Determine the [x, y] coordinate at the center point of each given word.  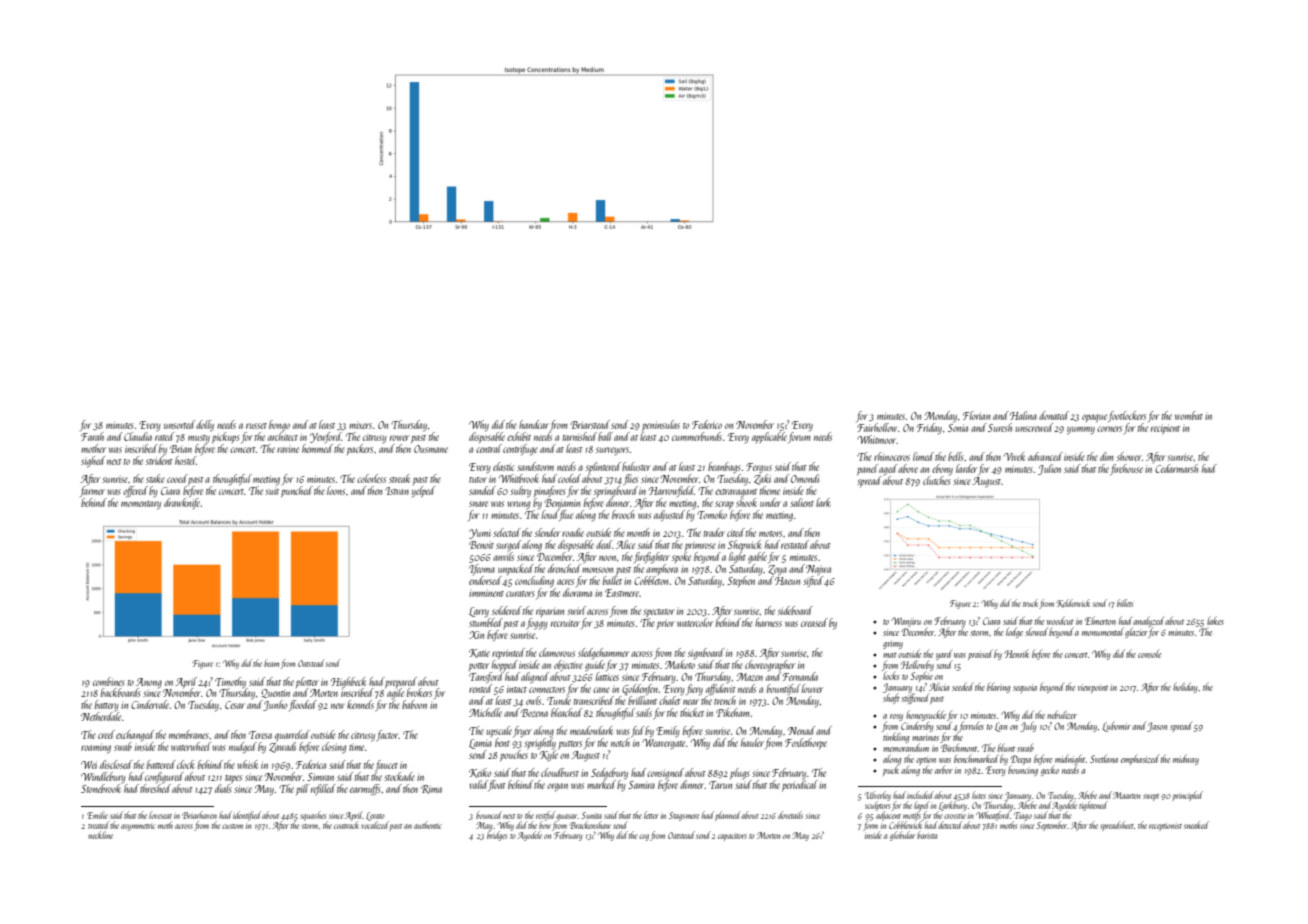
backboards [121, 692]
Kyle [549, 756]
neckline [100, 835]
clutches [937, 480]
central [489, 448]
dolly [205, 426]
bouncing [1023, 771]
